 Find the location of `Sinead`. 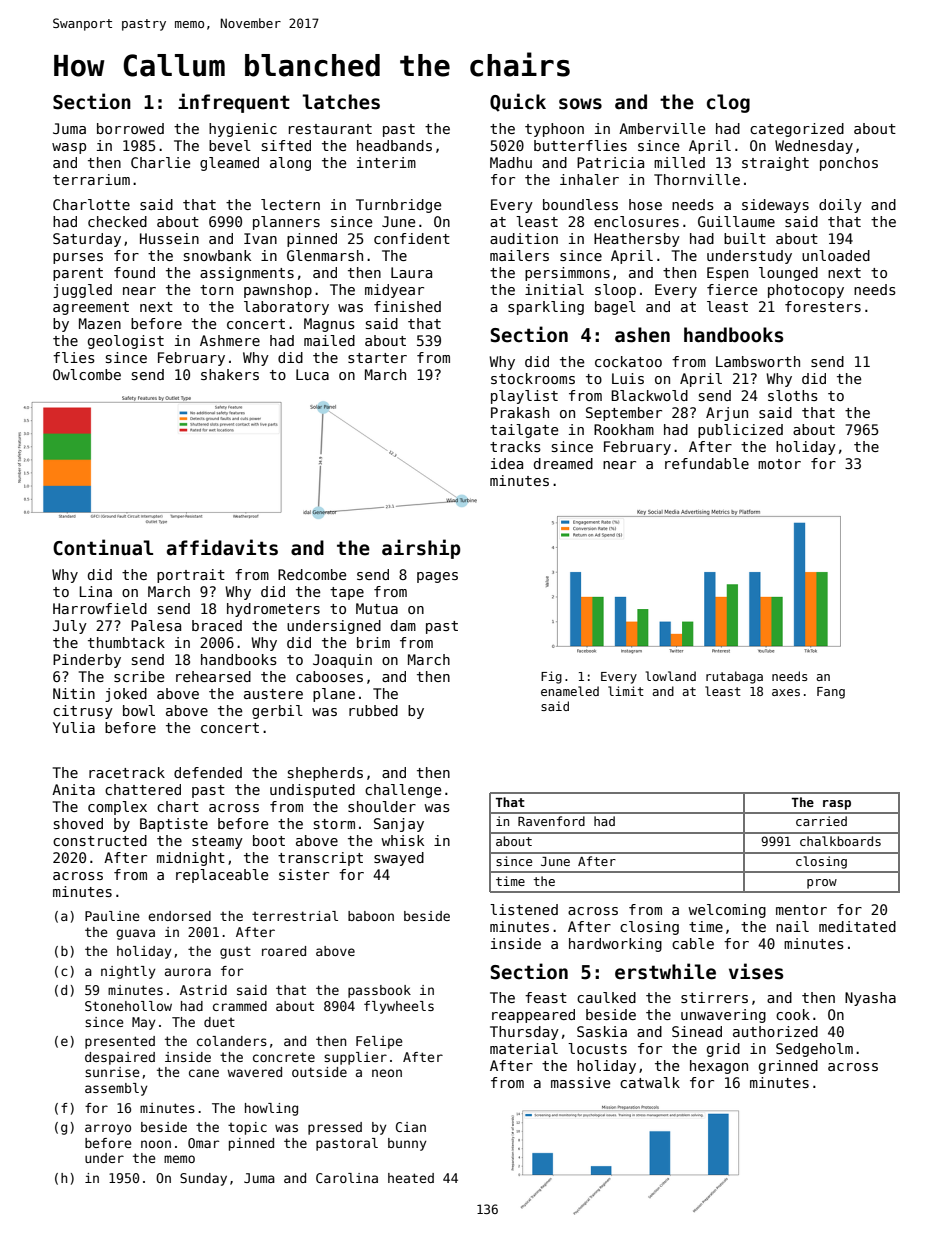

Sinead is located at coordinates (697, 1031).
